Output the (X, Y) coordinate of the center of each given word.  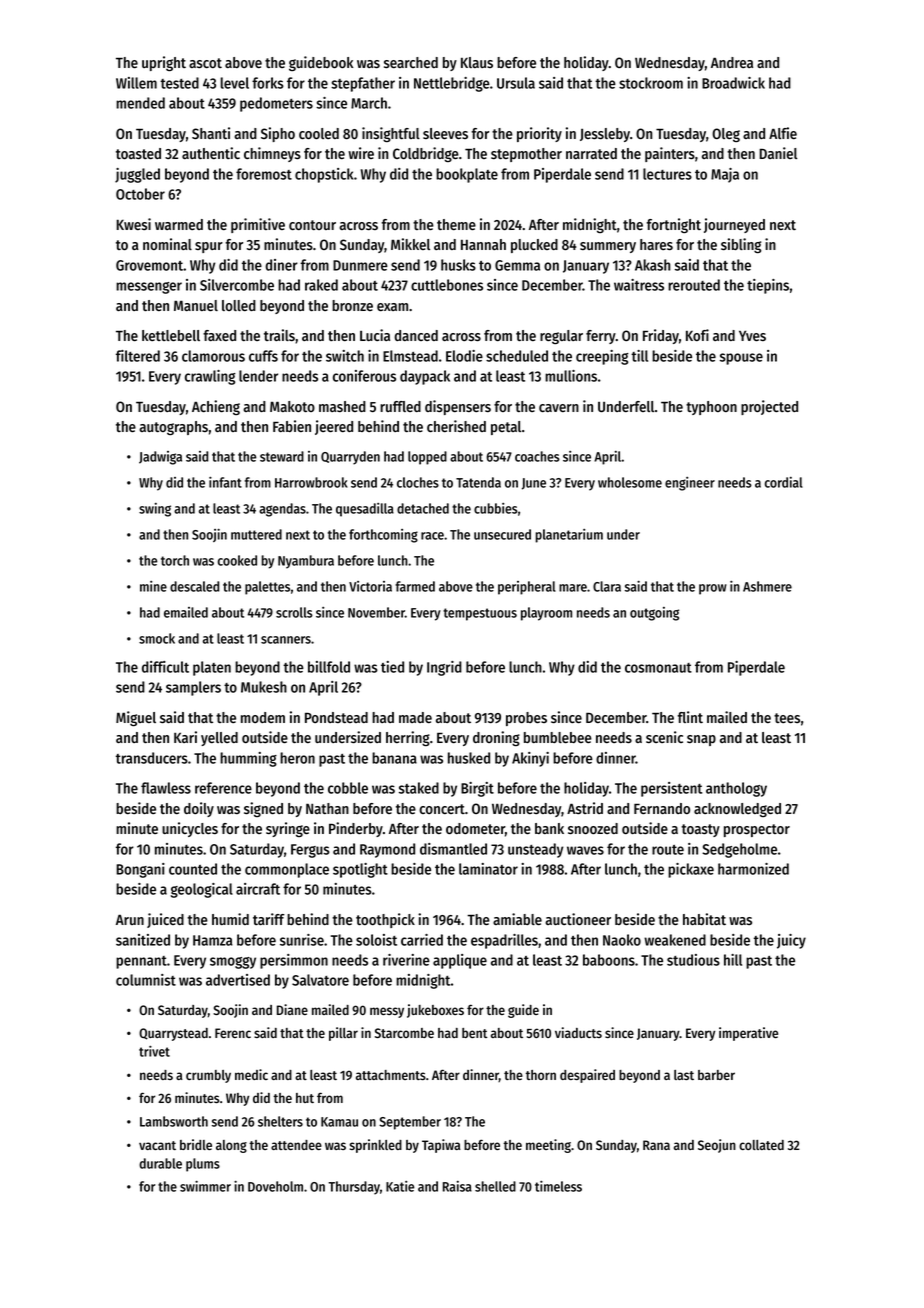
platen (212, 668)
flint (690, 717)
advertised (238, 980)
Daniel (778, 153)
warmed (179, 224)
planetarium (569, 536)
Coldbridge (426, 154)
